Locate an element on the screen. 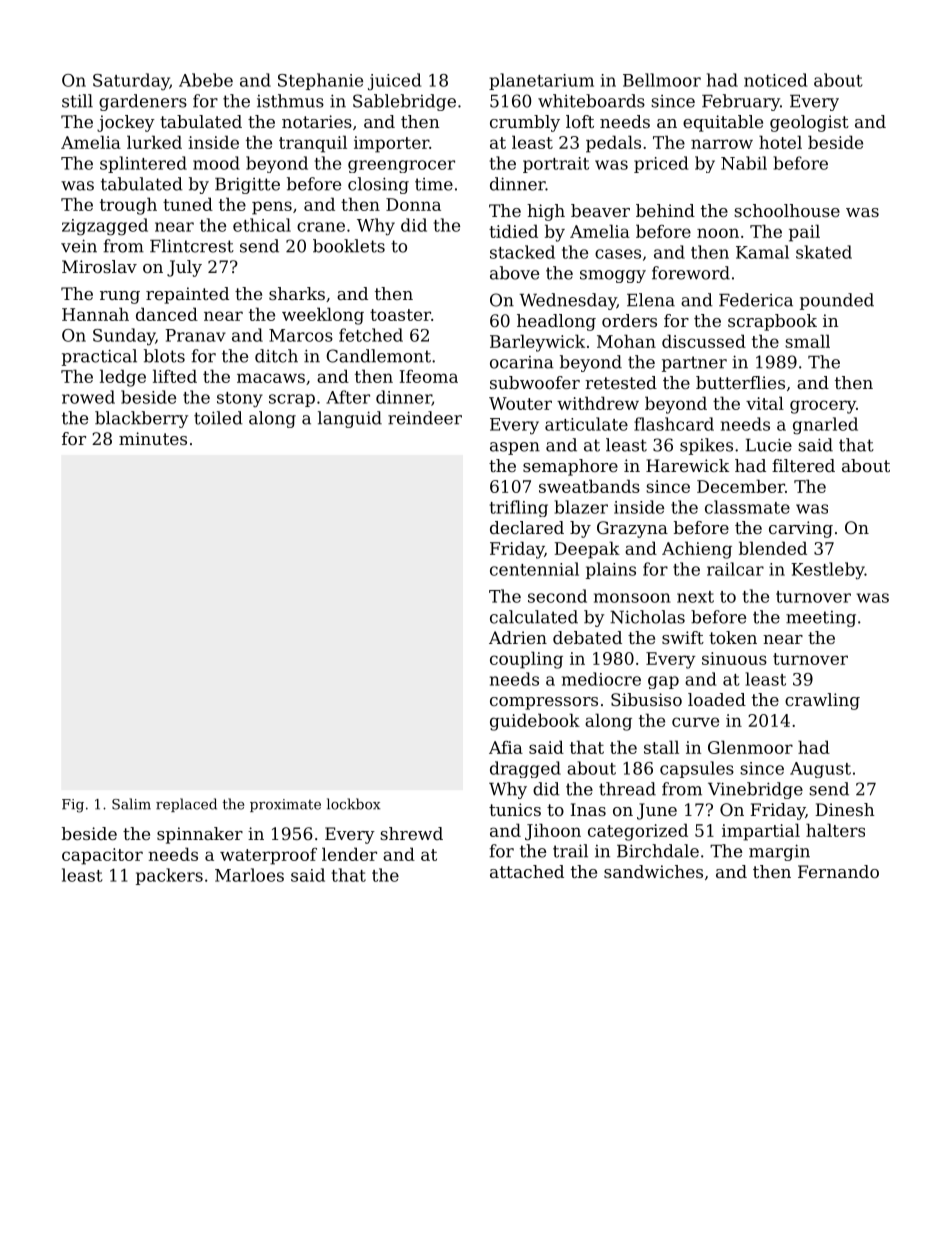 The height and width of the screenshot is (1233, 952). sandwiches is located at coordinates (653, 871).
